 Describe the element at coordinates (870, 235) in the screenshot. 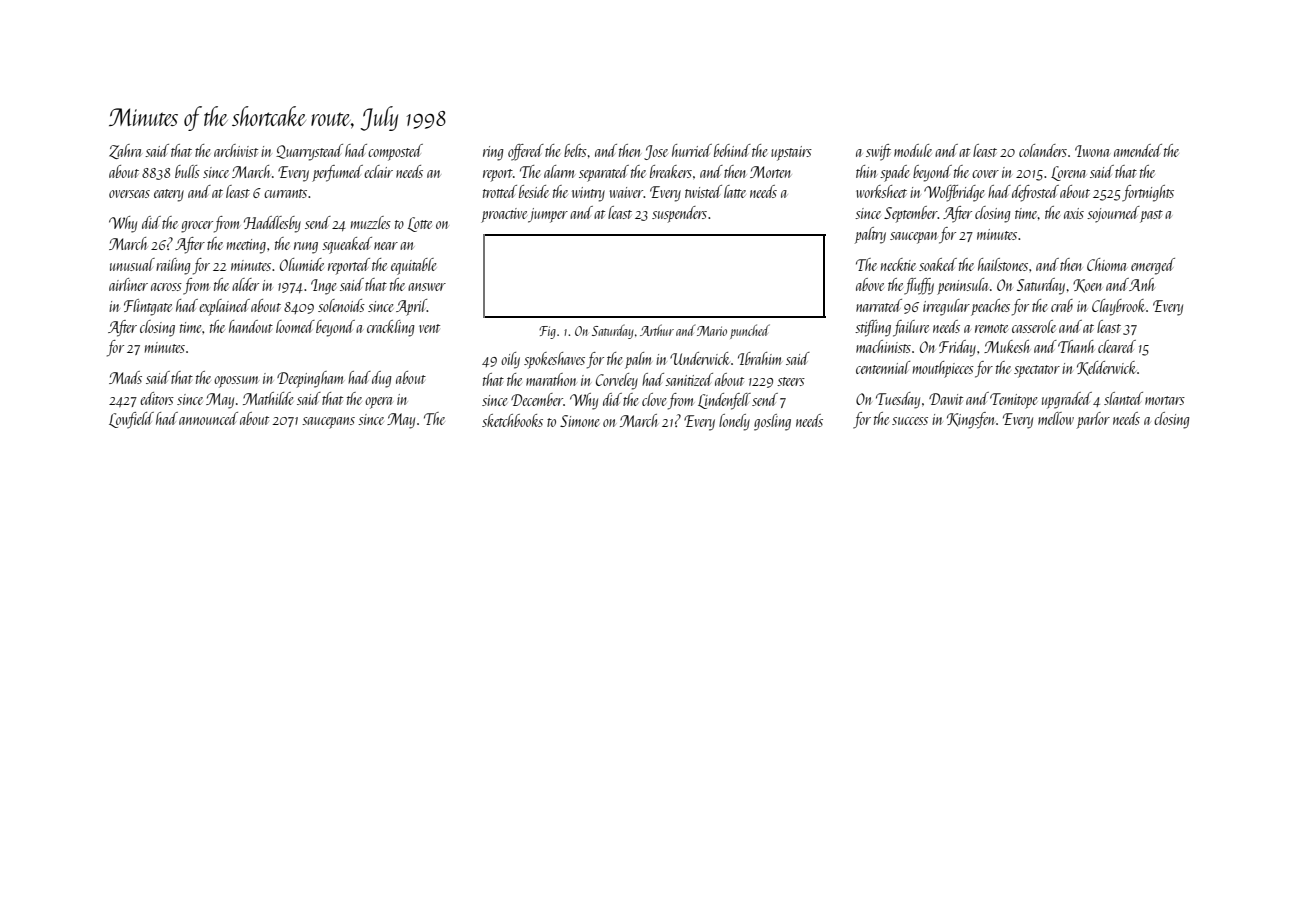

I see `paltry` at that location.
